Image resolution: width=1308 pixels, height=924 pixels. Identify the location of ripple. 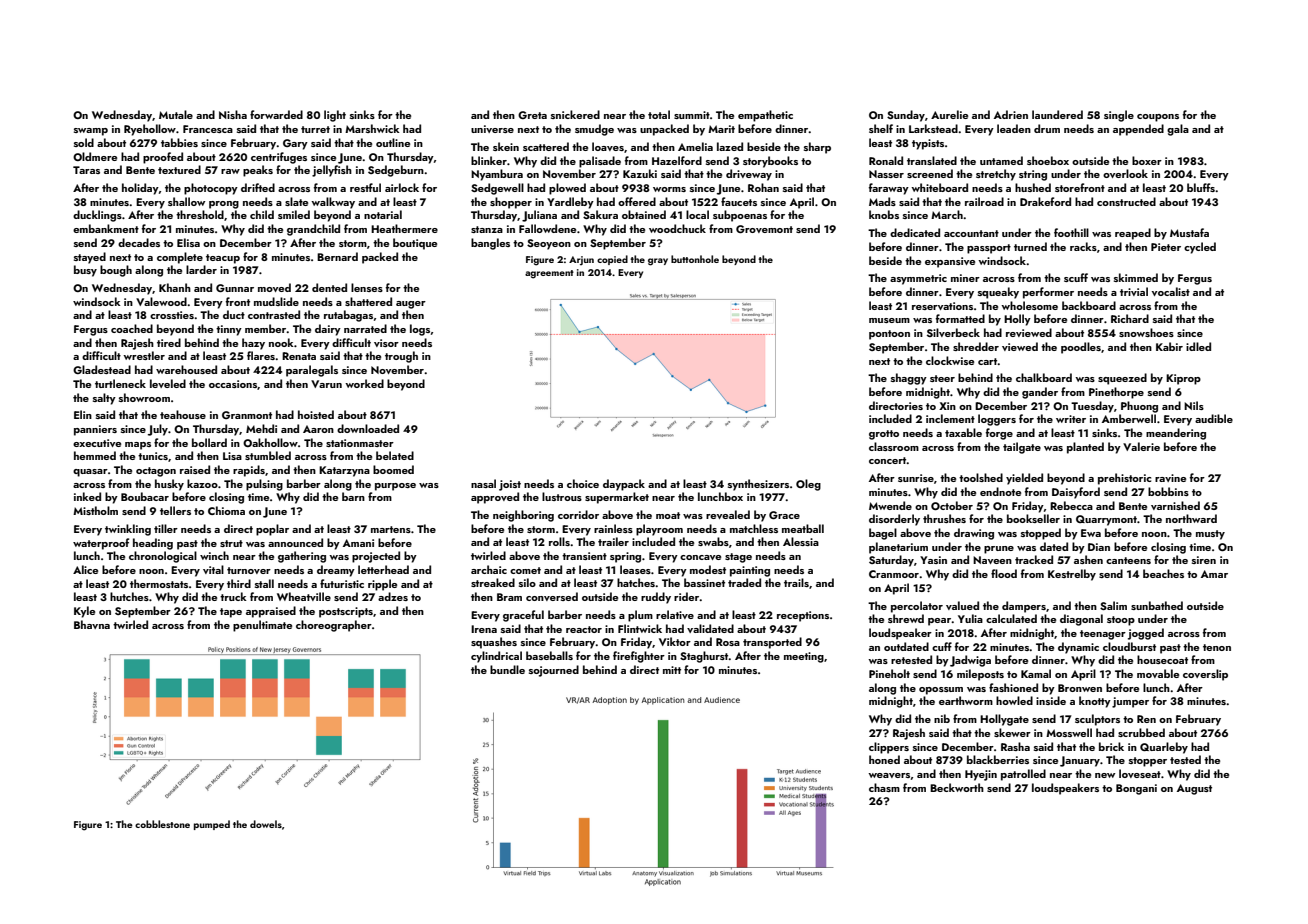
(382, 585).
